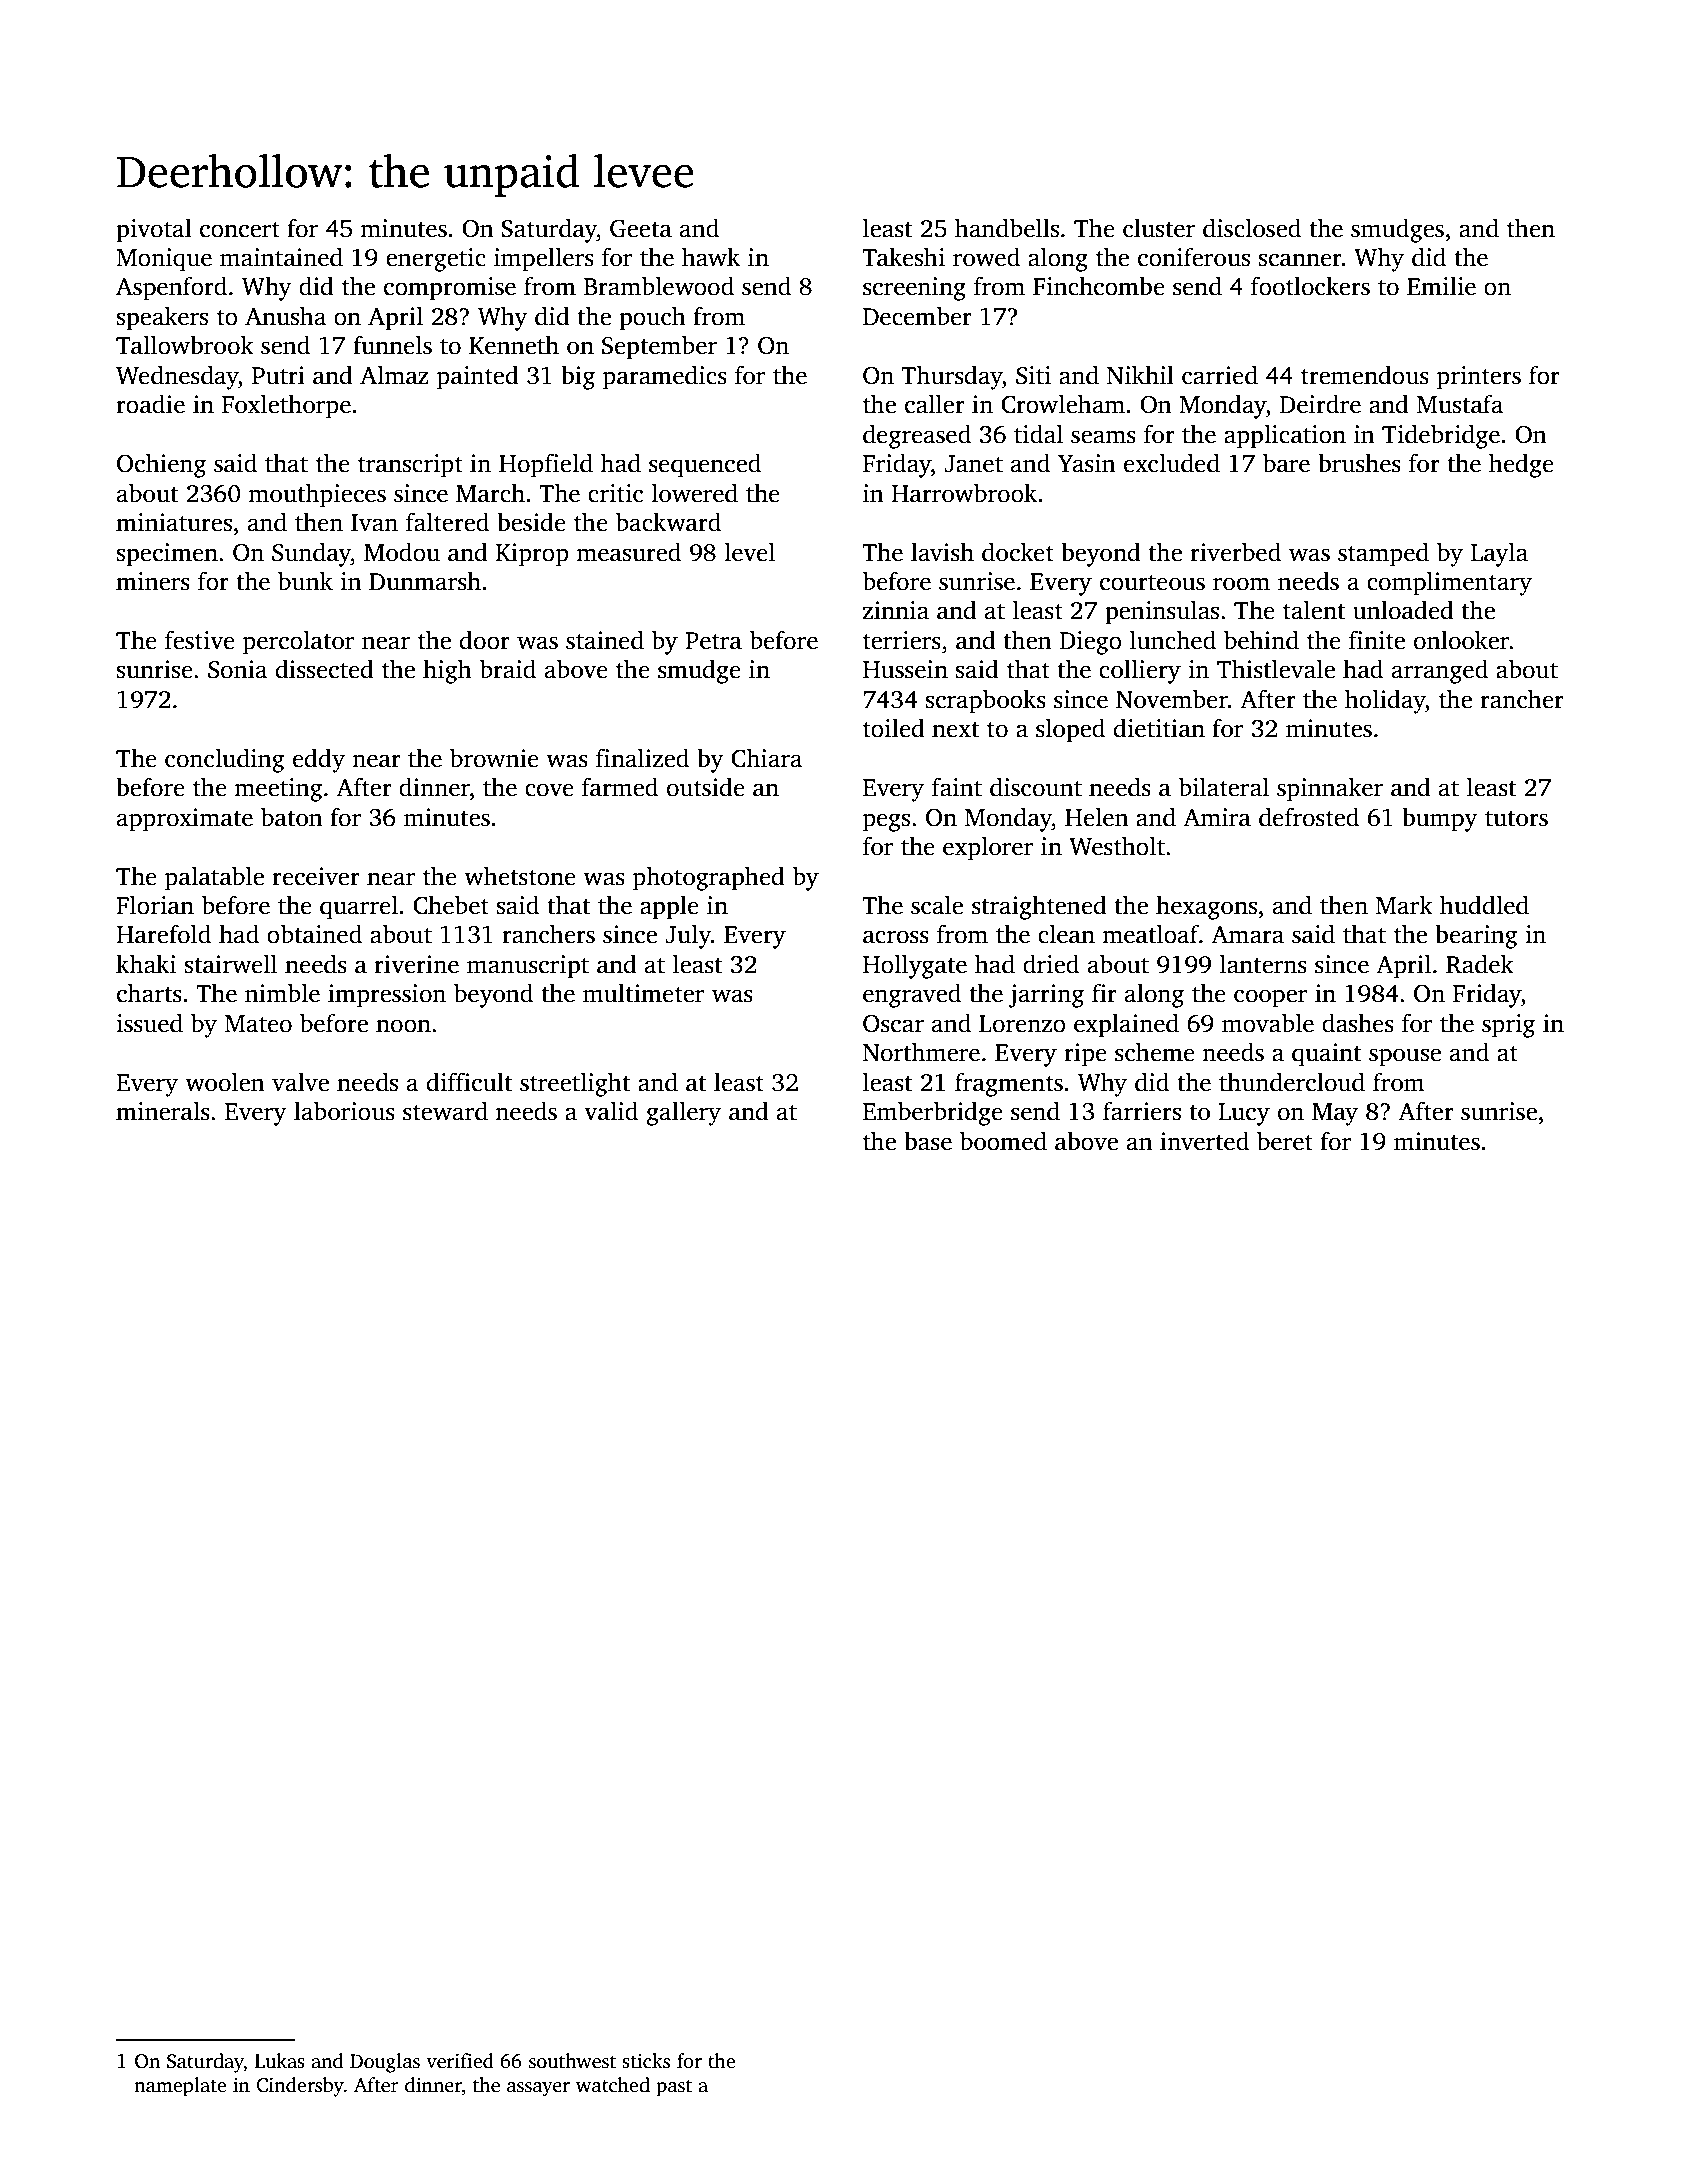 This screenshot has height=2178, width=1683. What do you see at coordinates (668, 522) in the screenshot?
I see `backward` at bounding box center [668, 522].
